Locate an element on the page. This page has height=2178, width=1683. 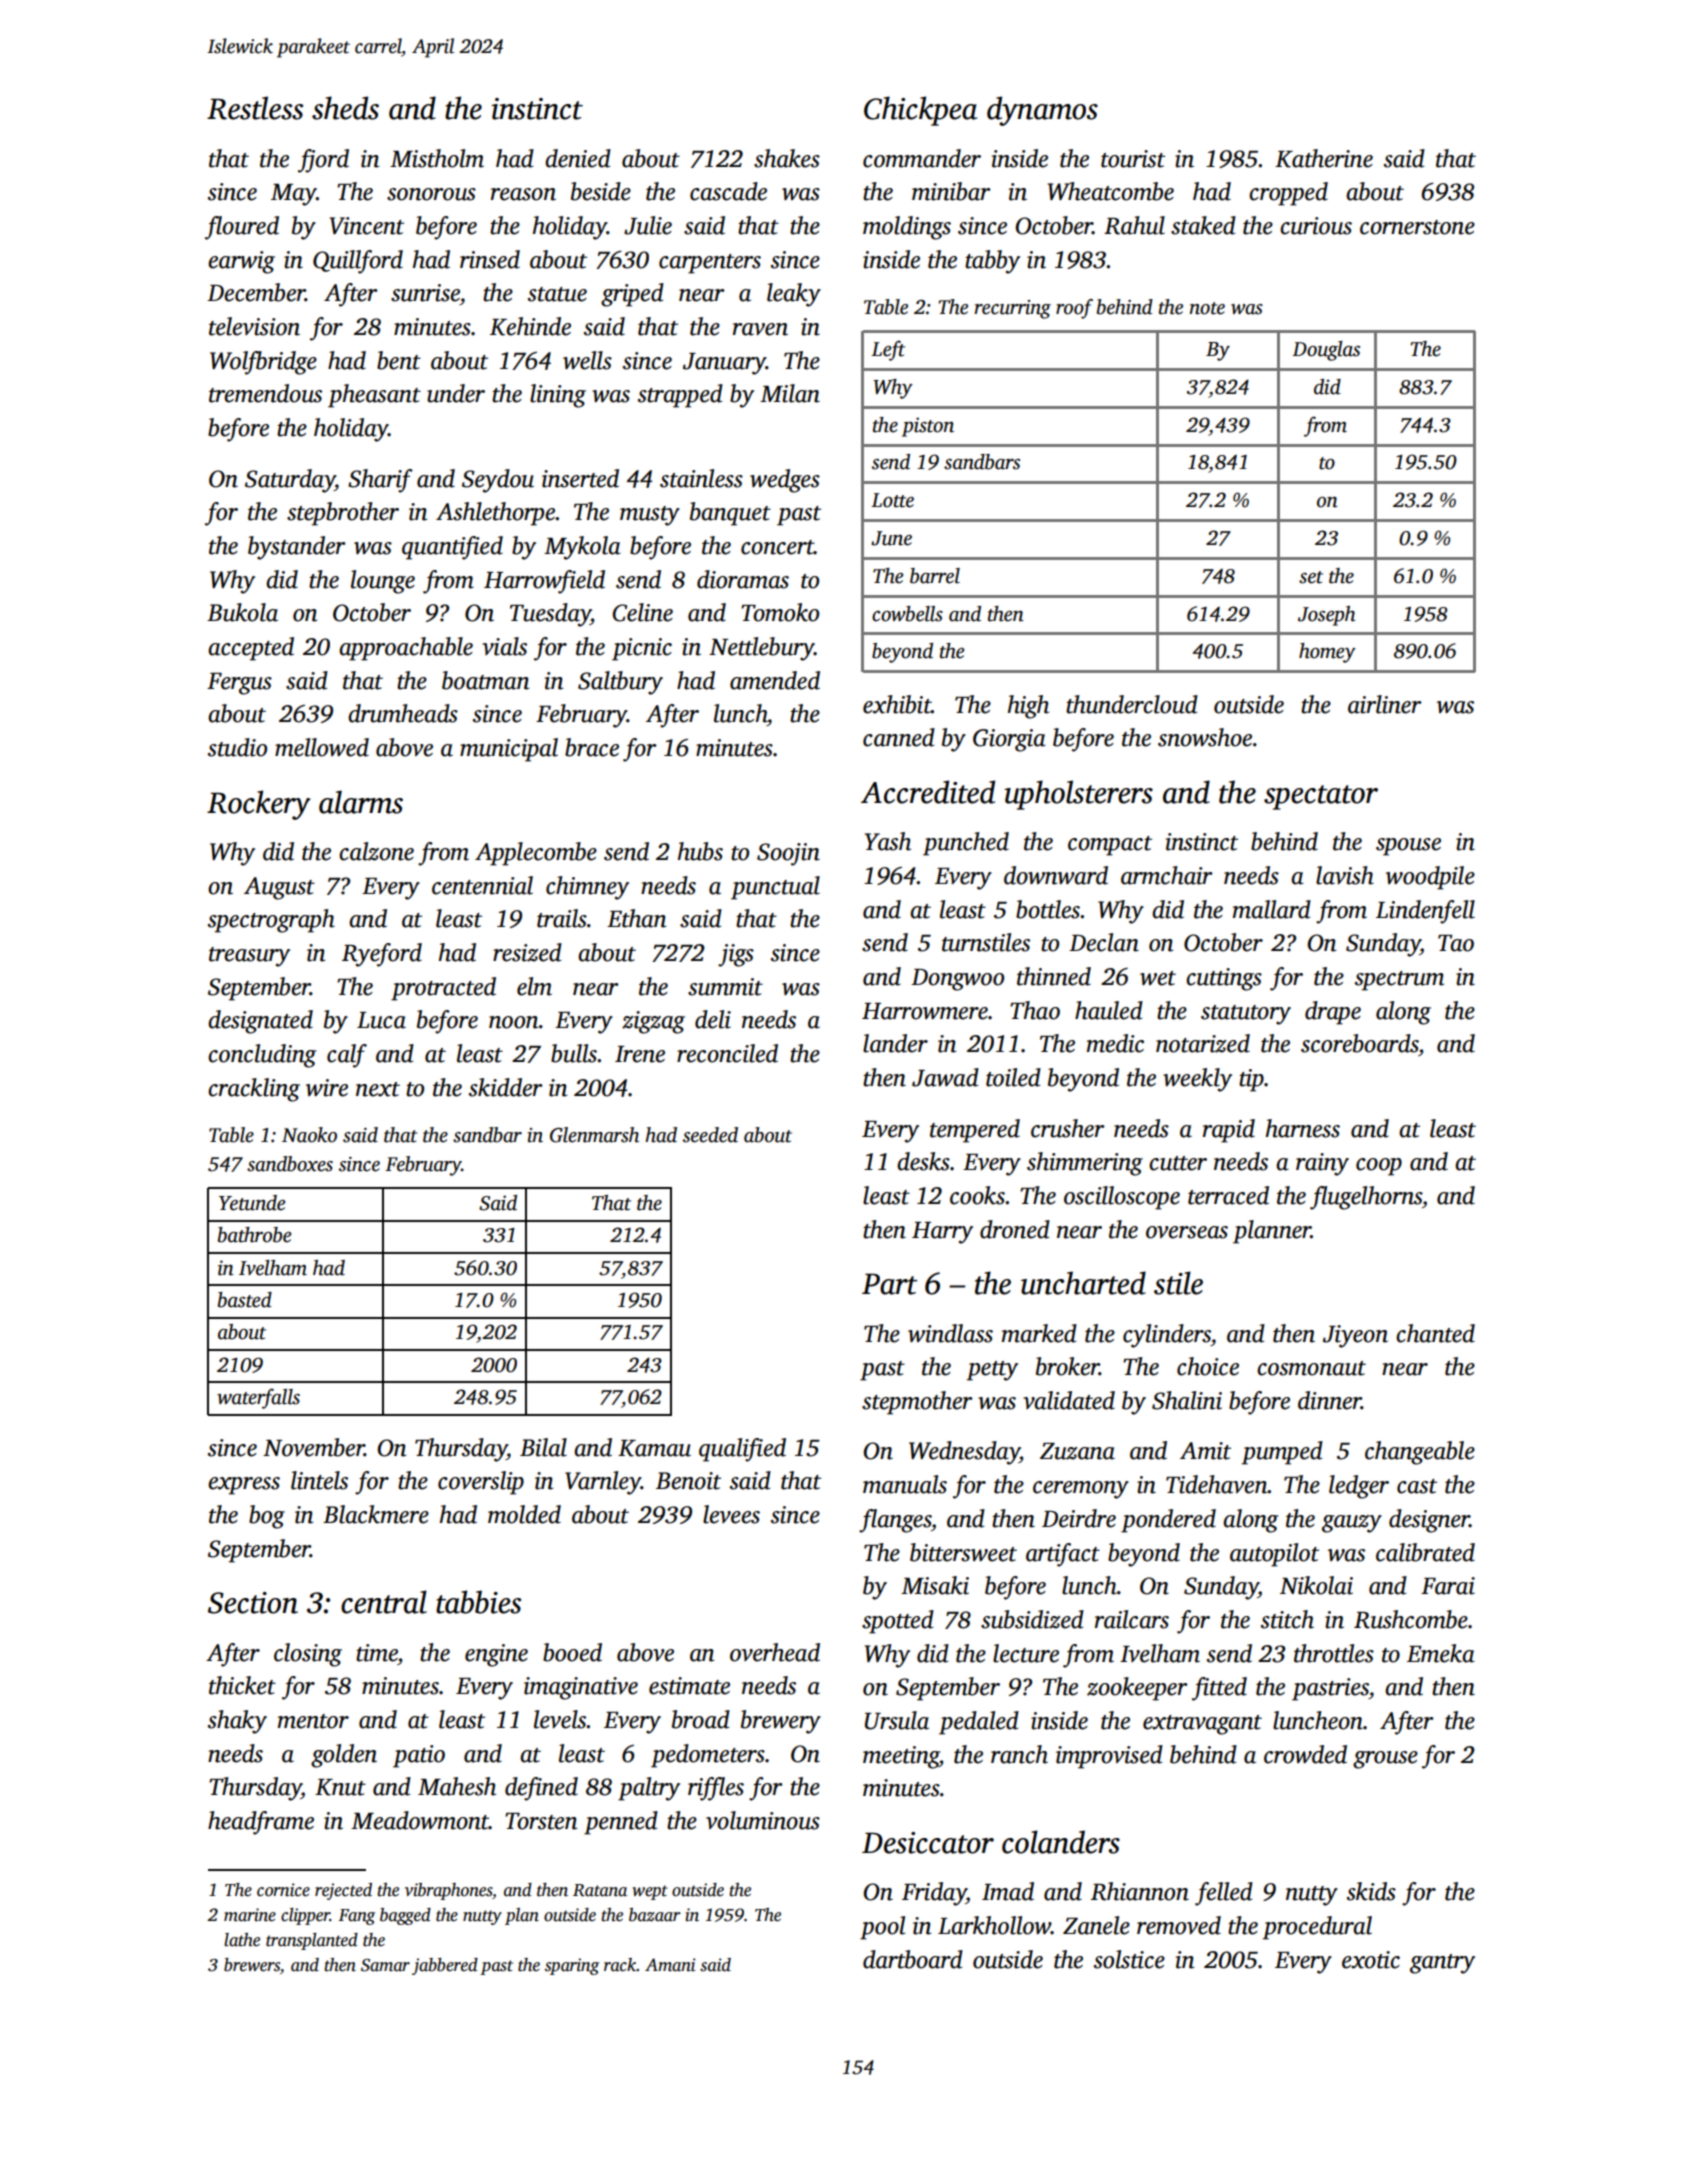
Katherine is located at coordinates (1324, 158).
